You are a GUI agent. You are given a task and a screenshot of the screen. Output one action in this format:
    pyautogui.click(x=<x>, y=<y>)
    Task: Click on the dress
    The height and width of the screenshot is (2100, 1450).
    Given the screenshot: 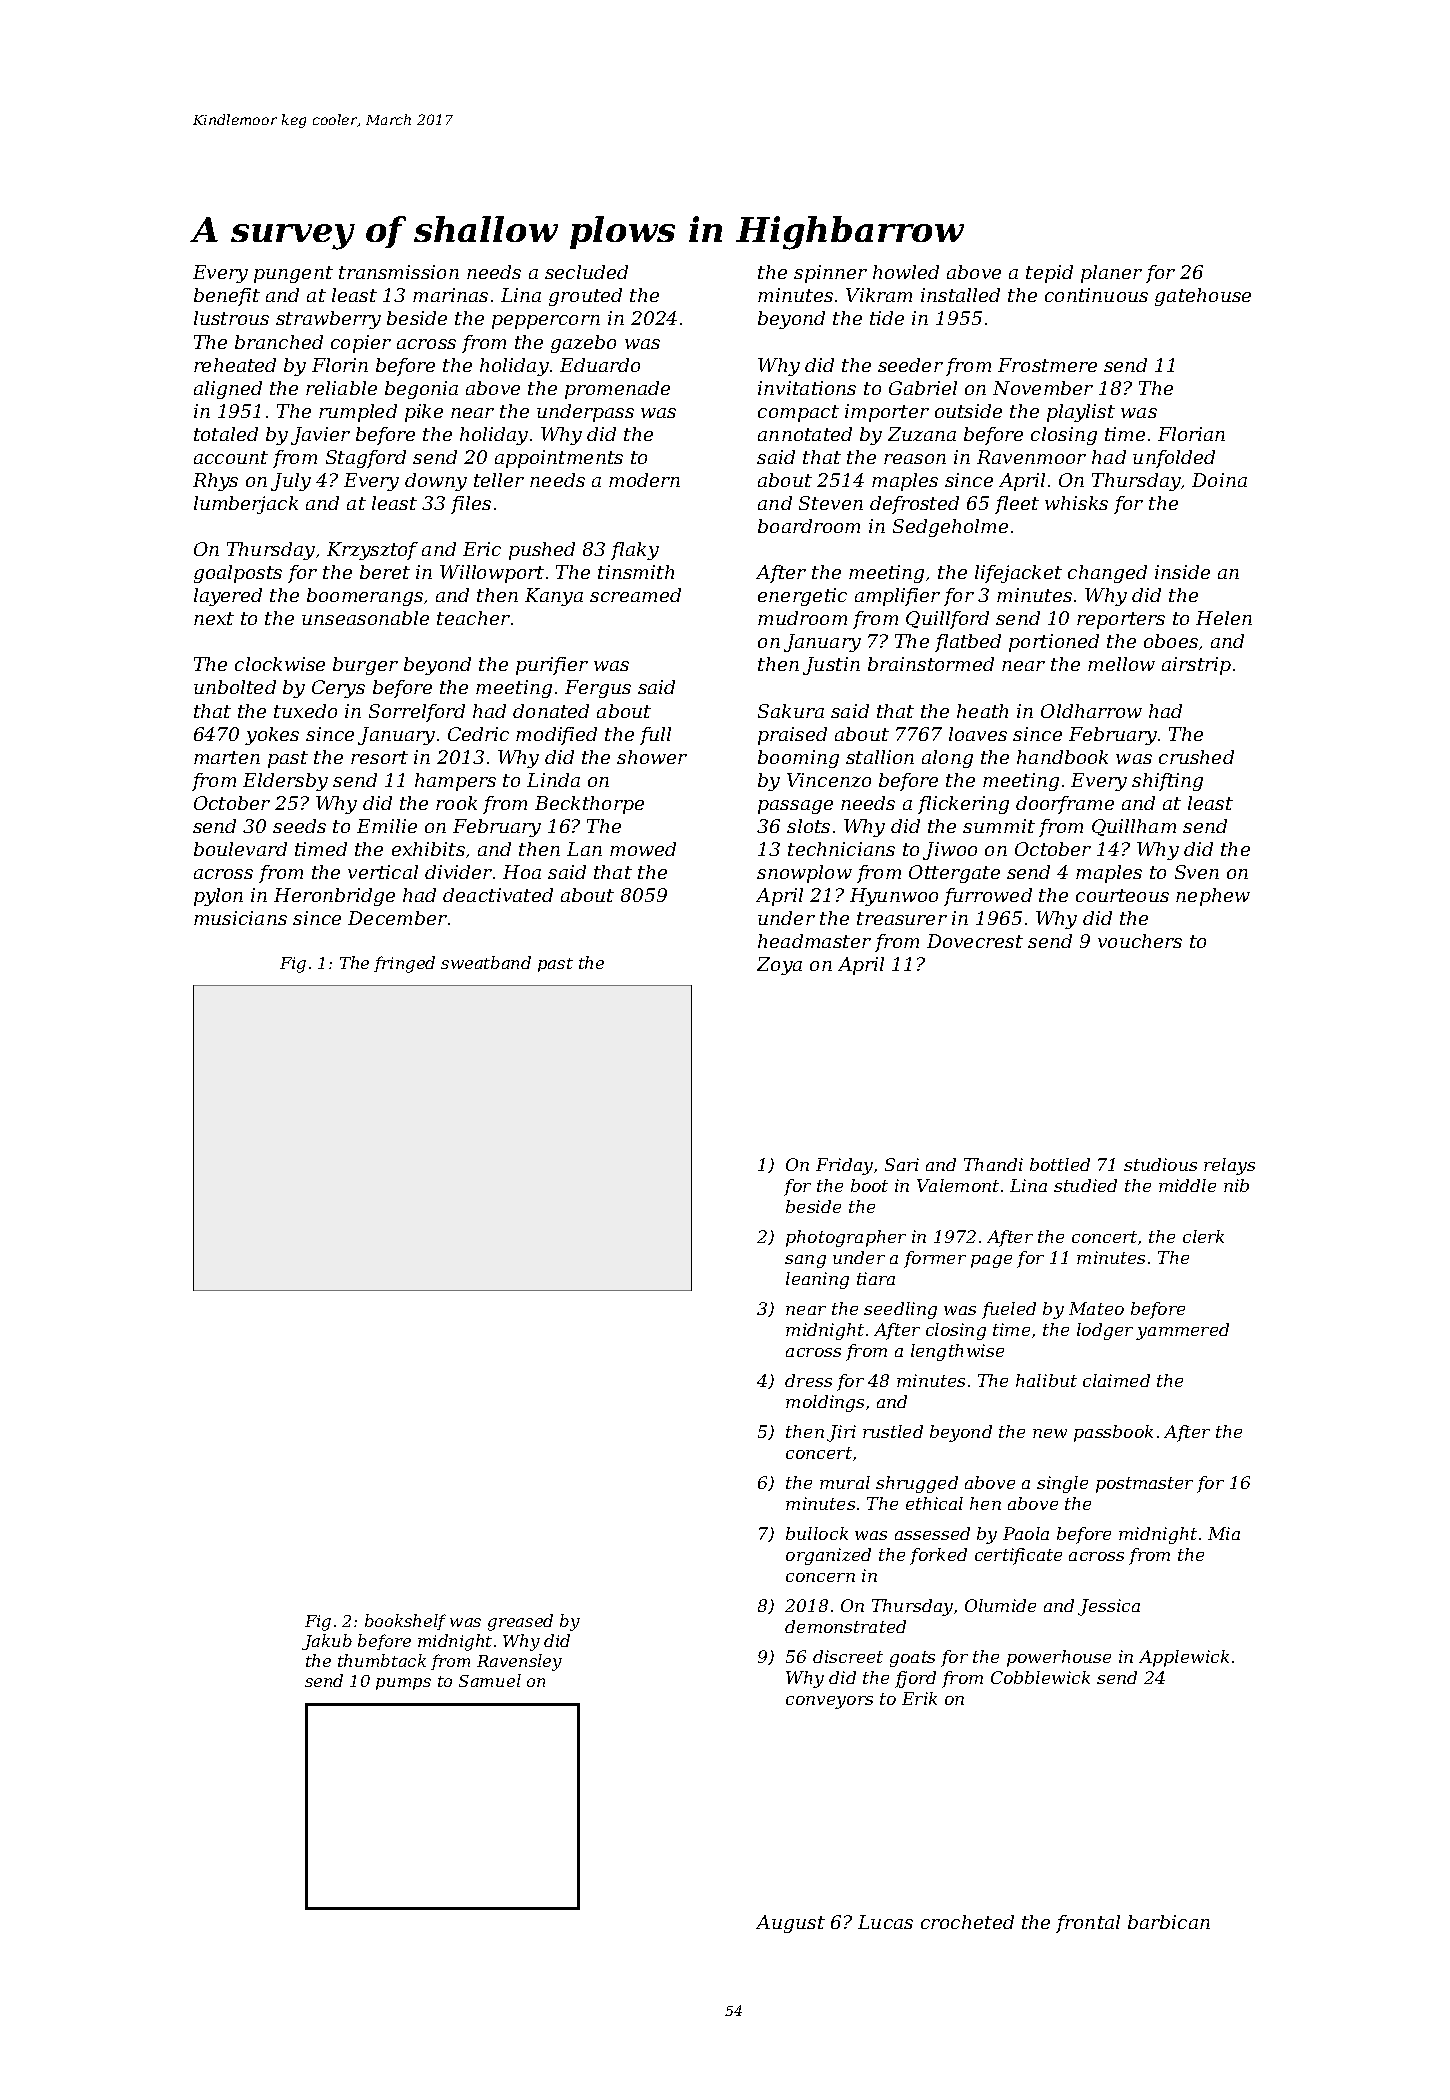 What is the action you would take?
    pyautogui.click(x=808, y=1380)
